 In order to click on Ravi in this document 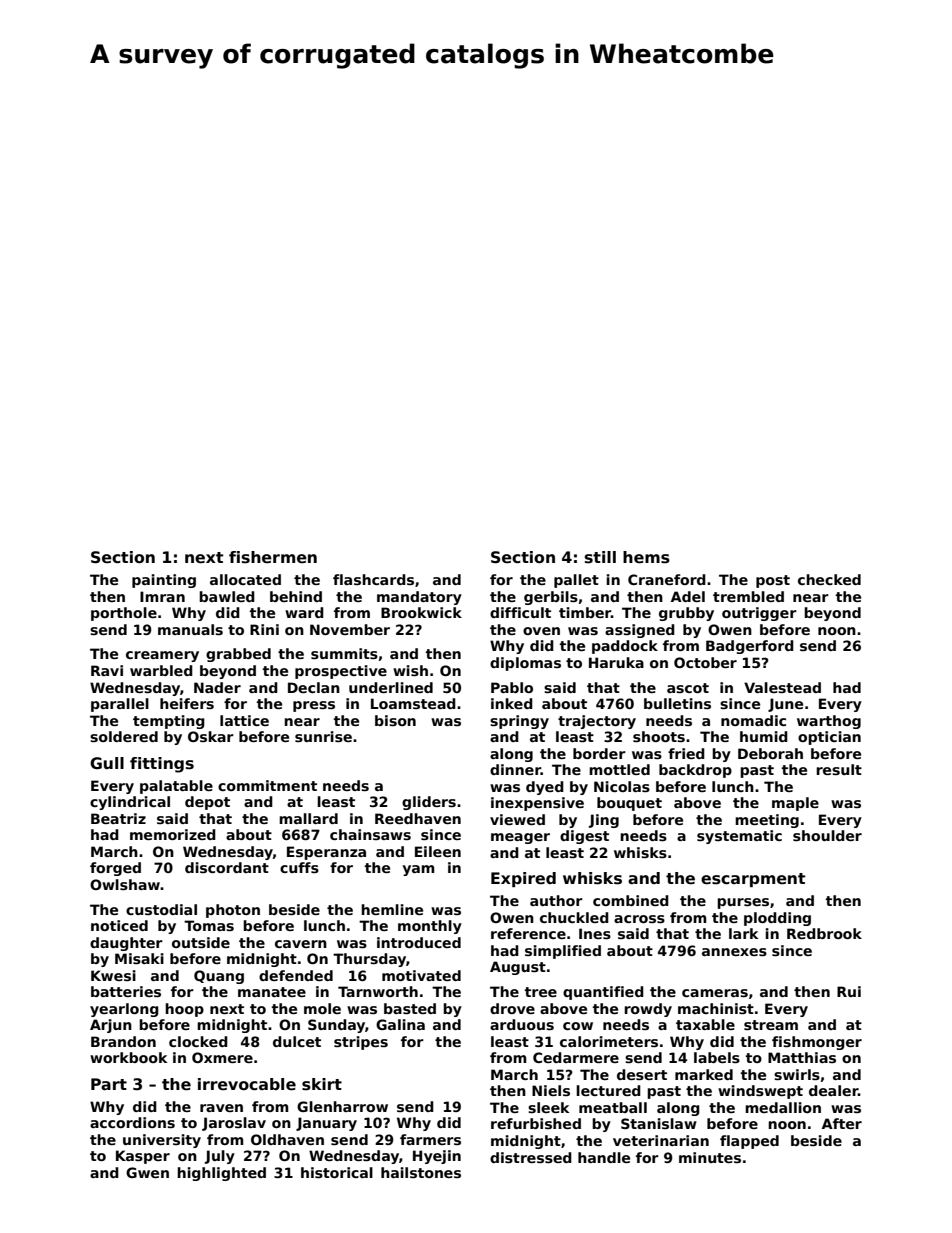, I will do `click(107, 670)`.
